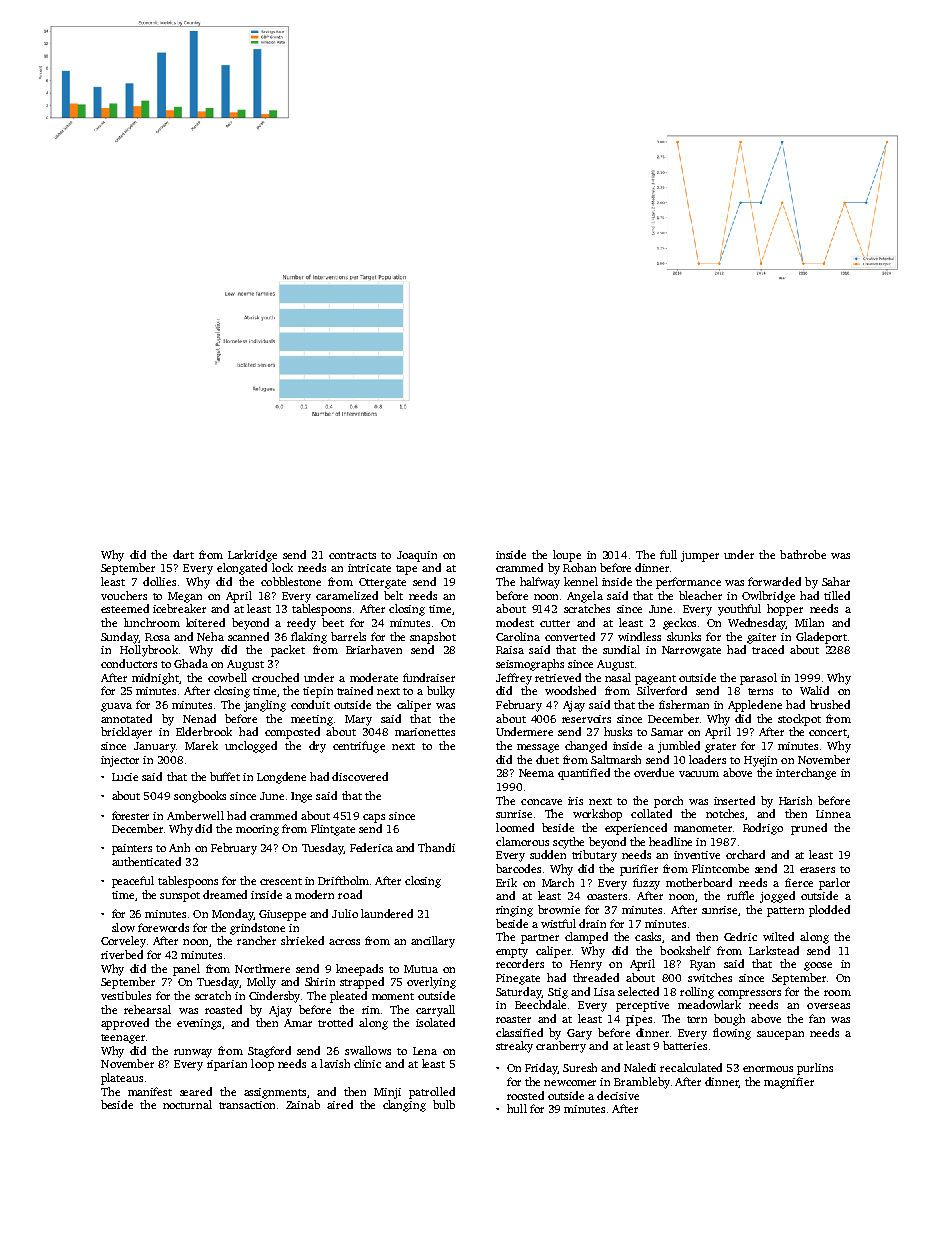 The image size is (952, 1233). What do you see at coordinates (252, 556) in the screenshot?
I see `Larkridge` at bounding box center [252, 556].
